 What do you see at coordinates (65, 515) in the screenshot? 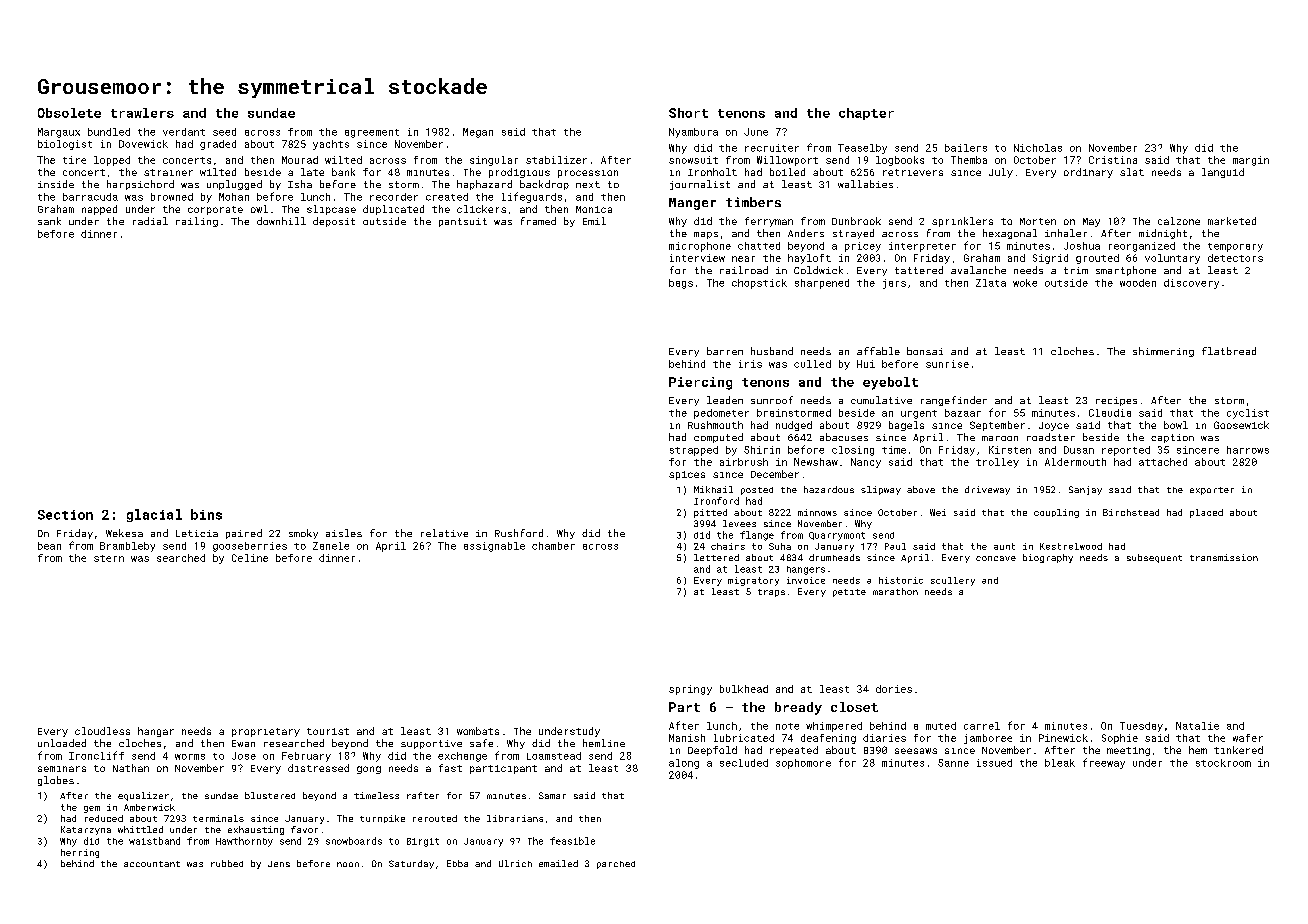
I see `Section` at bounding box center [65, 515].
